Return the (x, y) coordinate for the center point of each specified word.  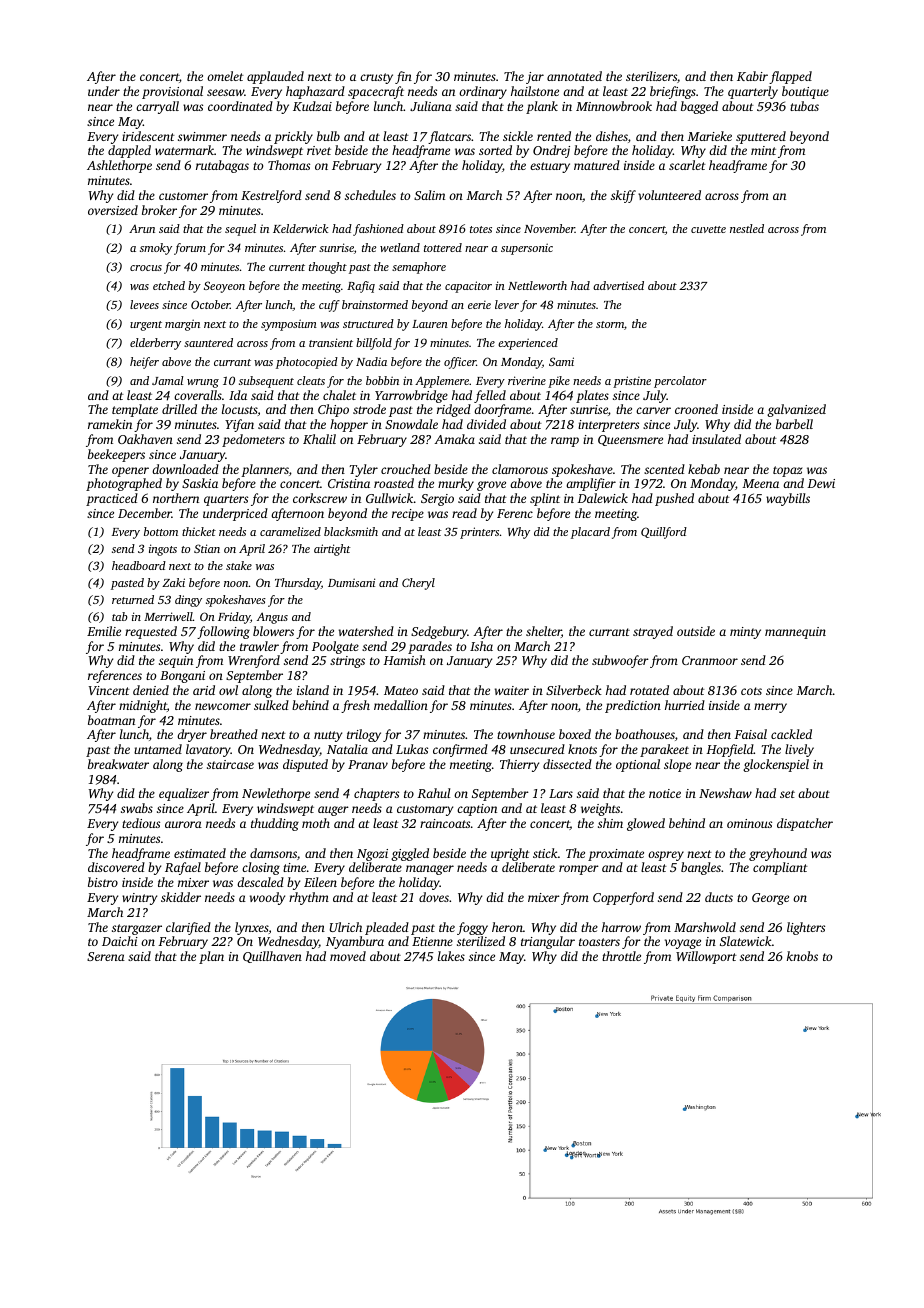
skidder (181, 897)
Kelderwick (300, 228)
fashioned (378, 230)
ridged (454, 410)
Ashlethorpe (119, 166)
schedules (370, 195)
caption (477, 810)
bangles (701, 868)
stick (545, 853)
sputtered (761, 137)
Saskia (200, 483)
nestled (747, 228)
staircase (230, 764)
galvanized (796, 410)
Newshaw (725, 793)
